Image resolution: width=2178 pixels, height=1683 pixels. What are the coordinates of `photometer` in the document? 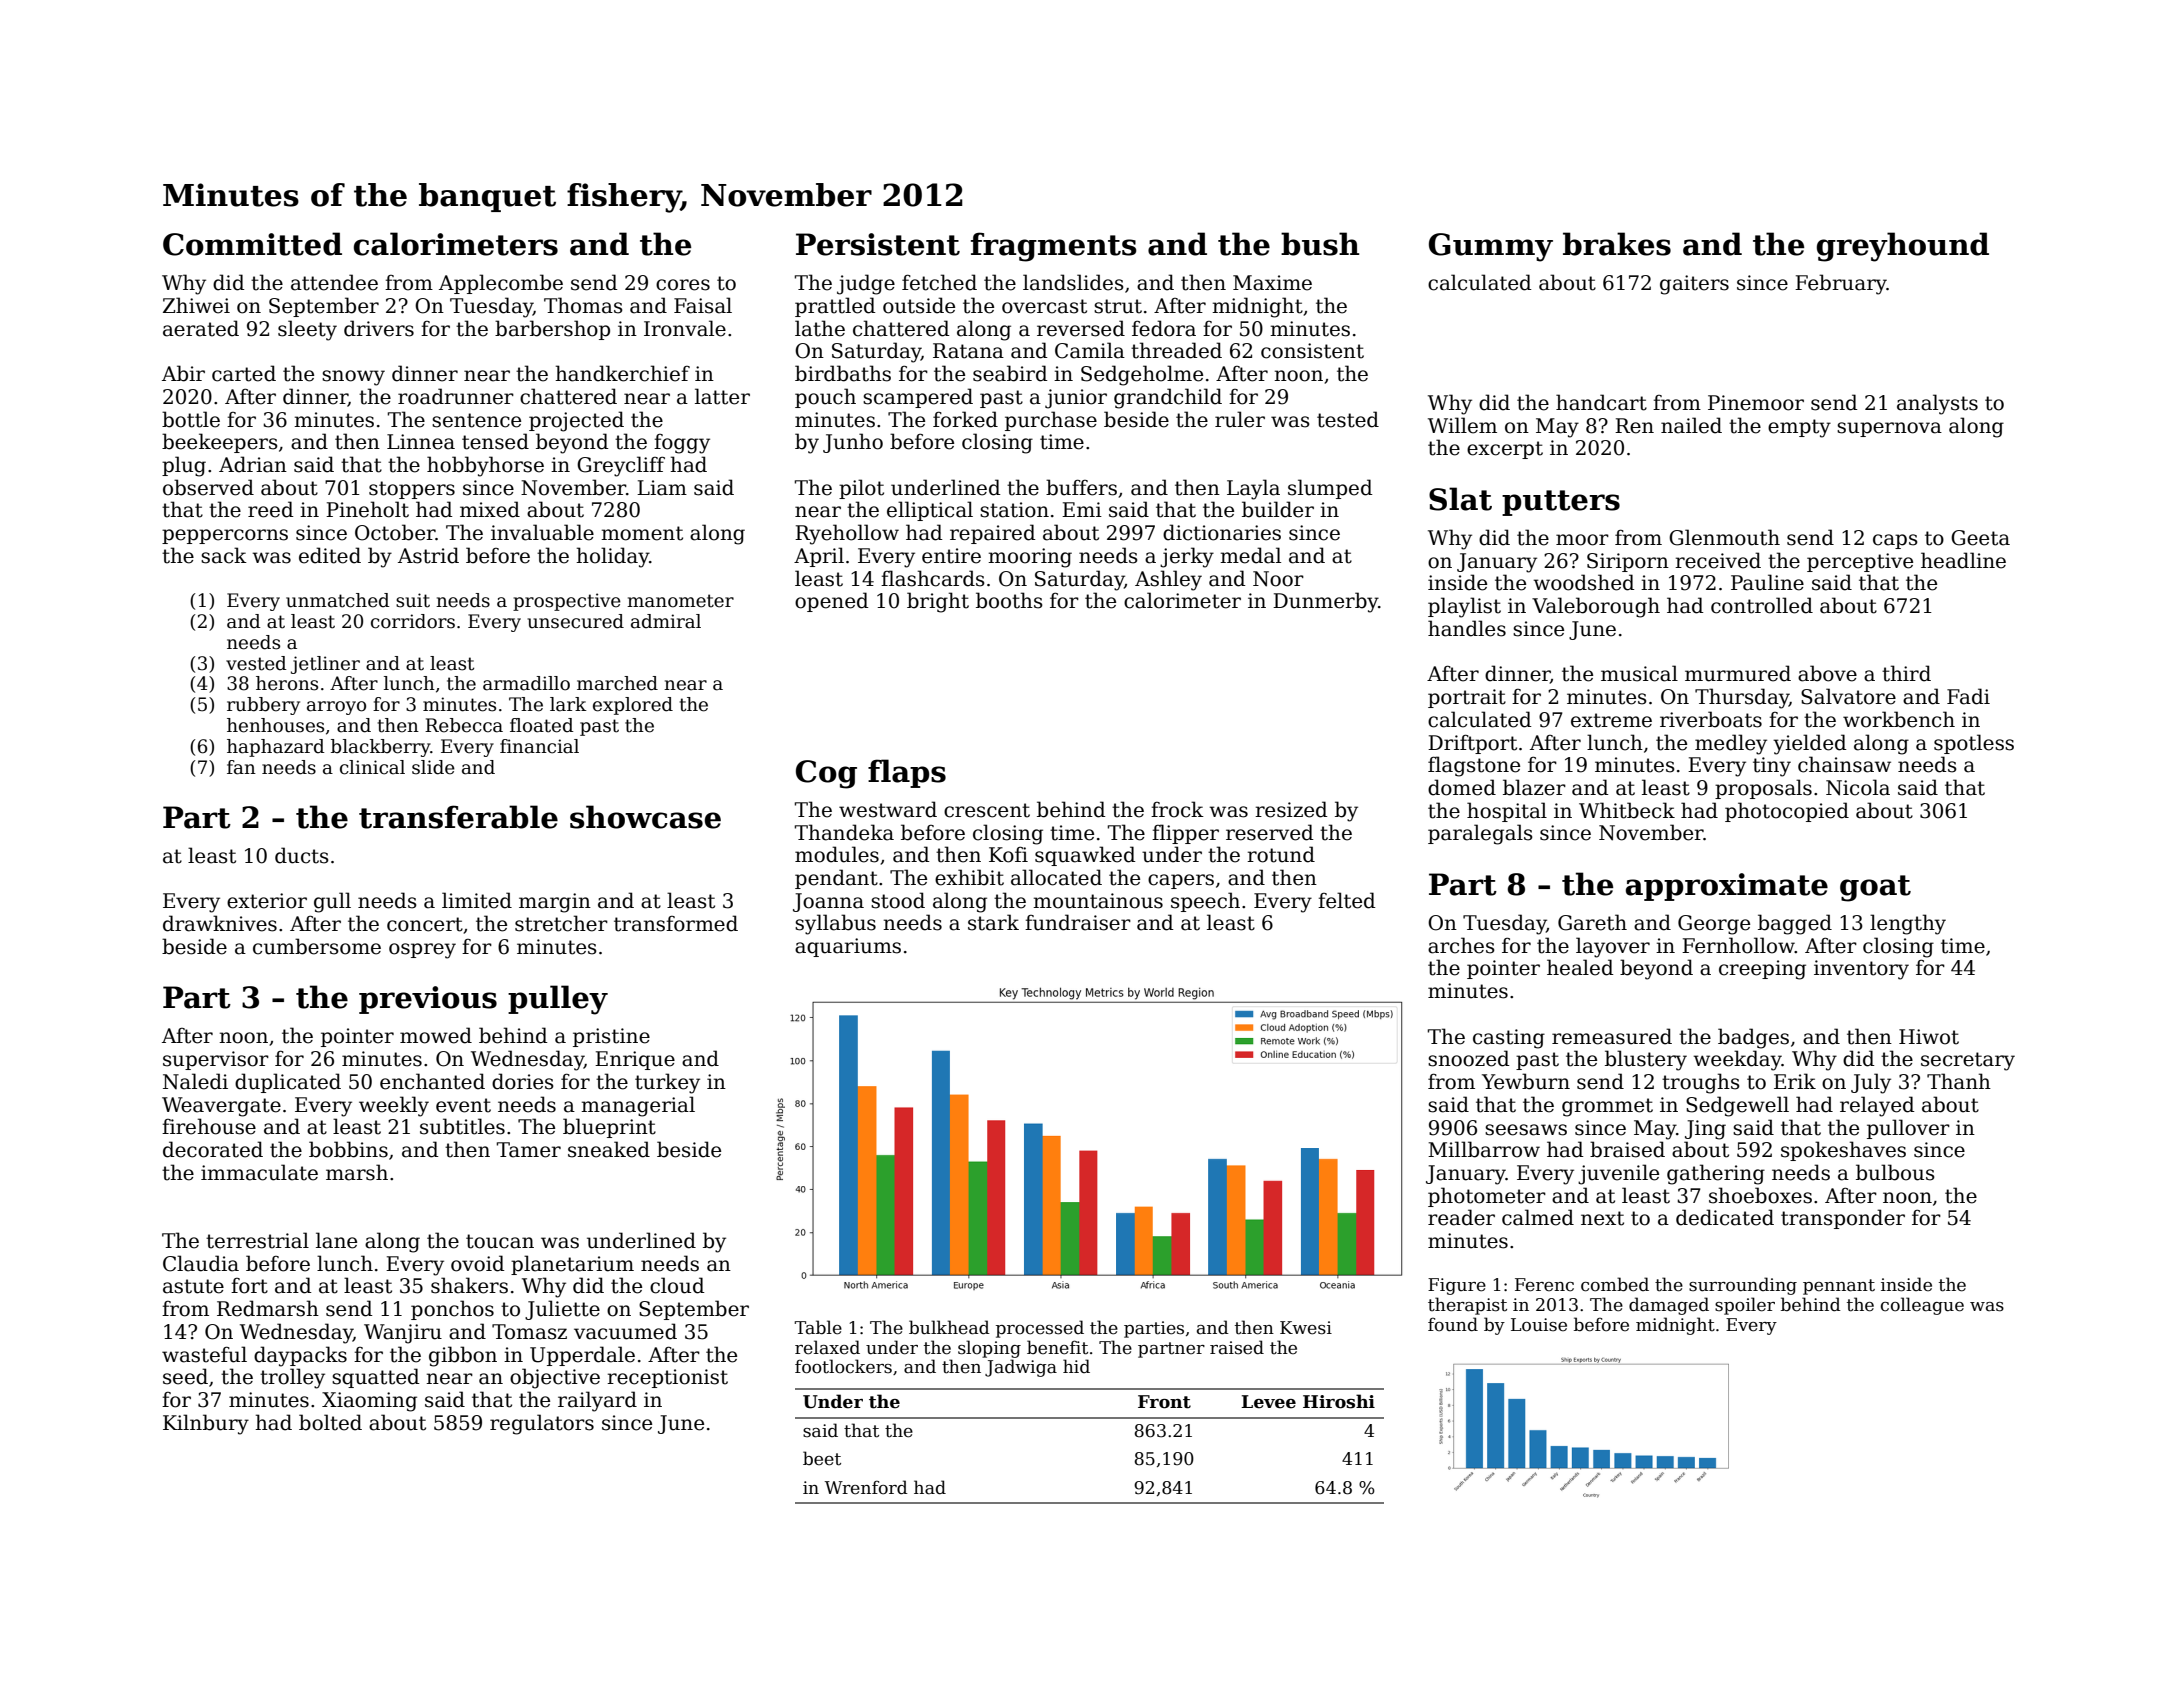 It's located at (1487, 1197).
